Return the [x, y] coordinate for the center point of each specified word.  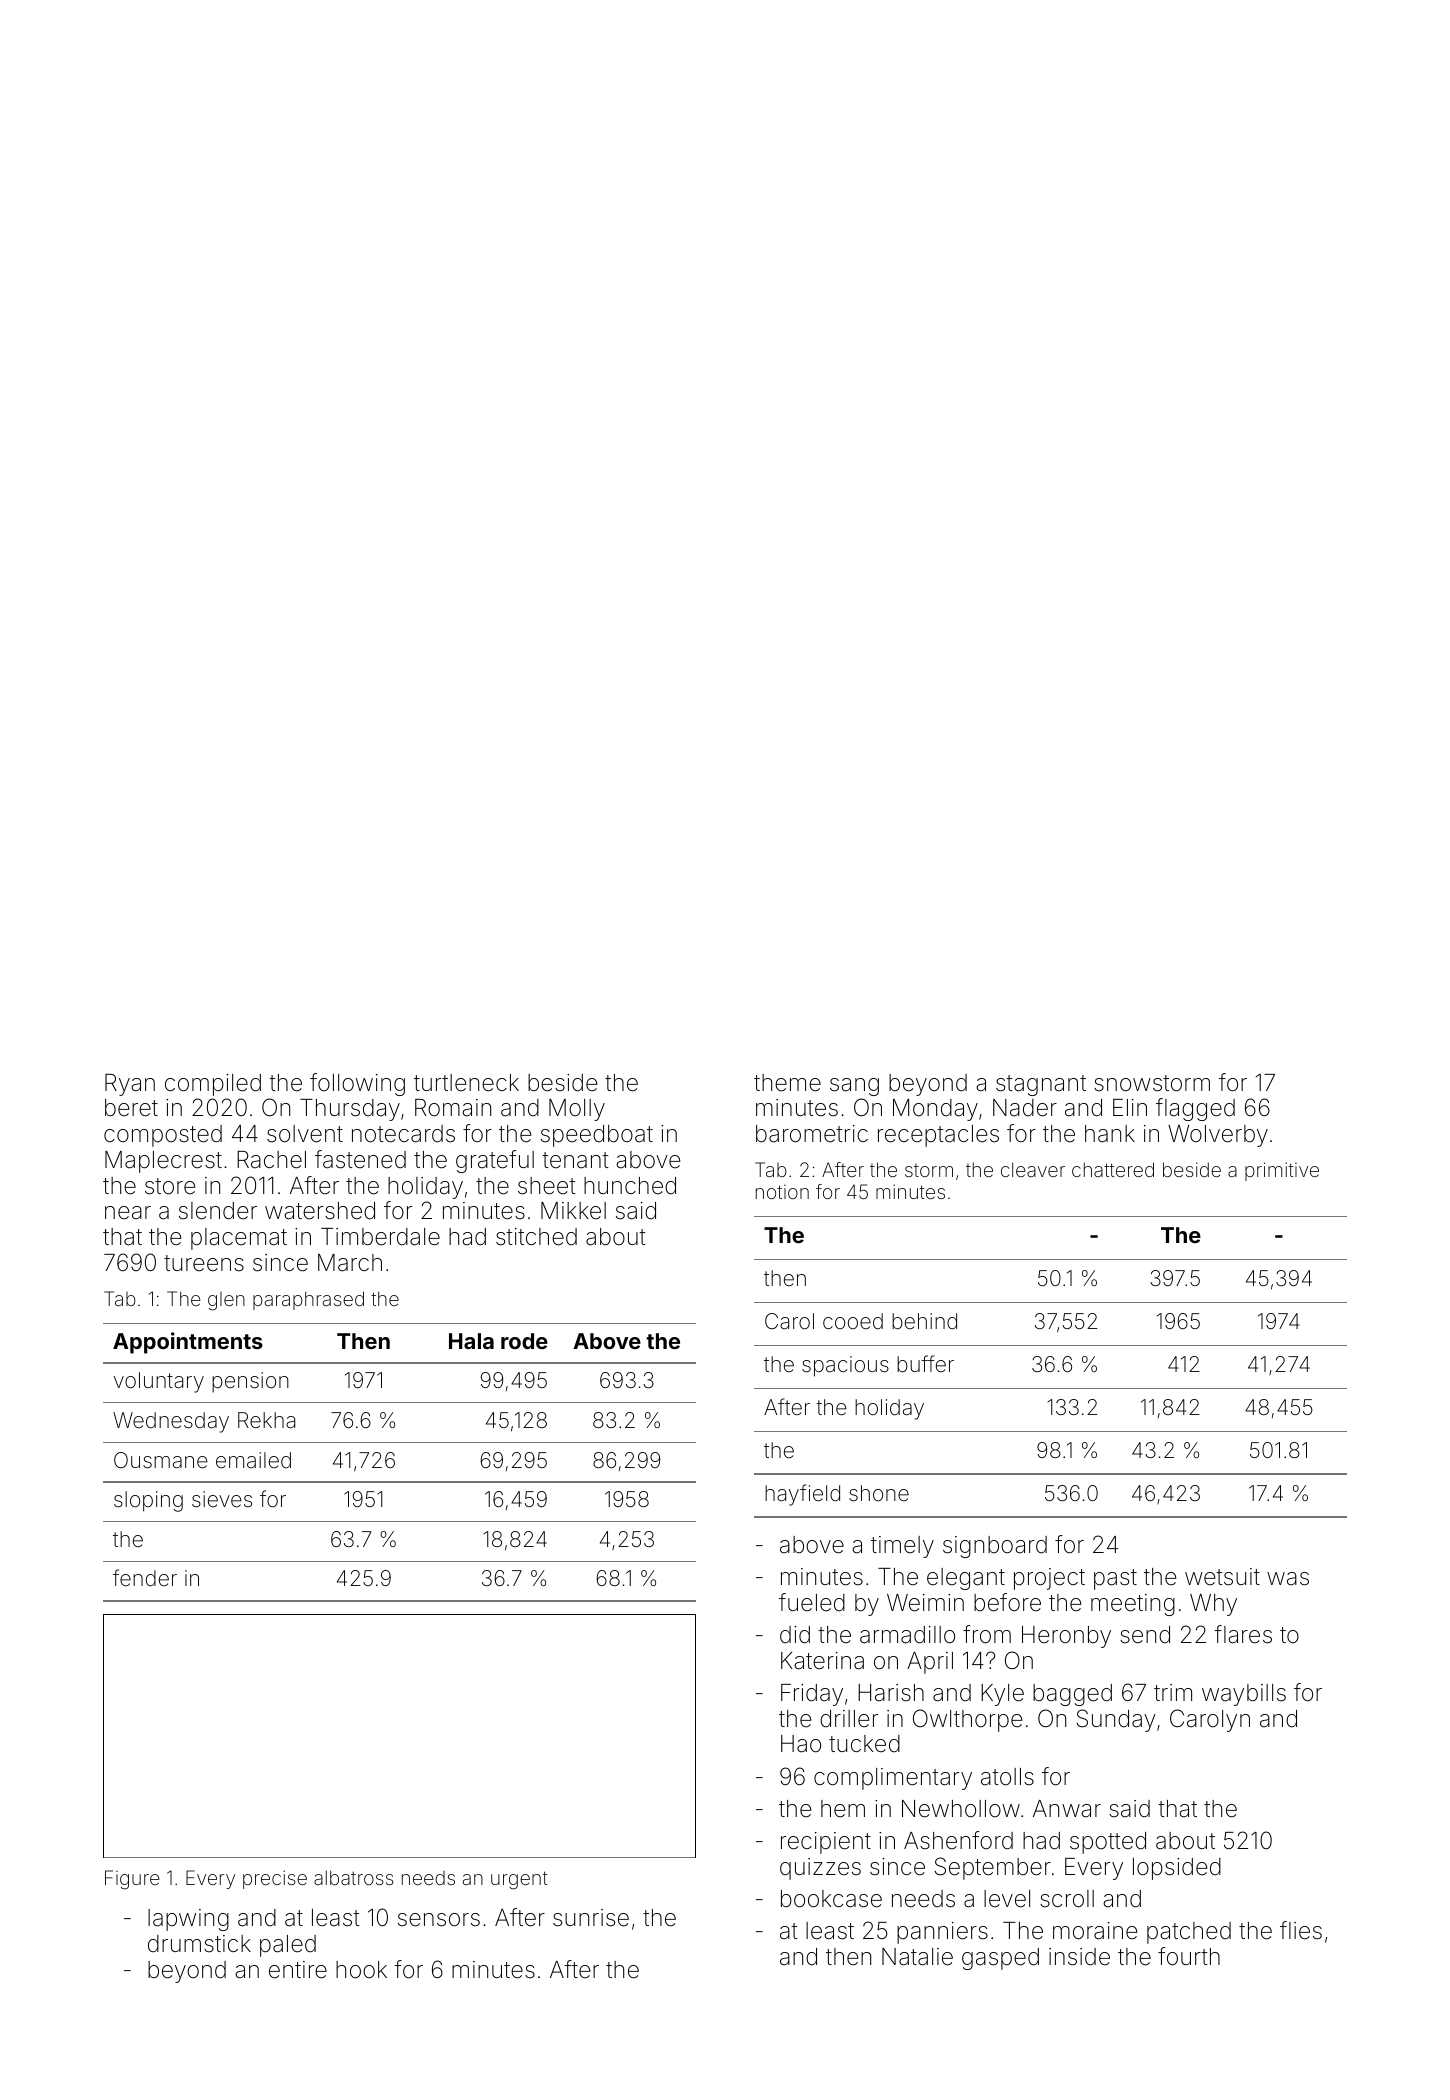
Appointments [188, 1343]
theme [787, 1083]
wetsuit [1222, 1577]
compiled [213, 1085]
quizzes [820, 1869]
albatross [354, 1877]
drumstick [199, 1944]
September [993, 1868]
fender [145, 1578]
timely [902, 1547]
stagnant [1041, 1085]
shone [879, 1493]
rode [524, 1341]
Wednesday [171, 1422]
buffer [925, 1364]
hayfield [802, 1495]
